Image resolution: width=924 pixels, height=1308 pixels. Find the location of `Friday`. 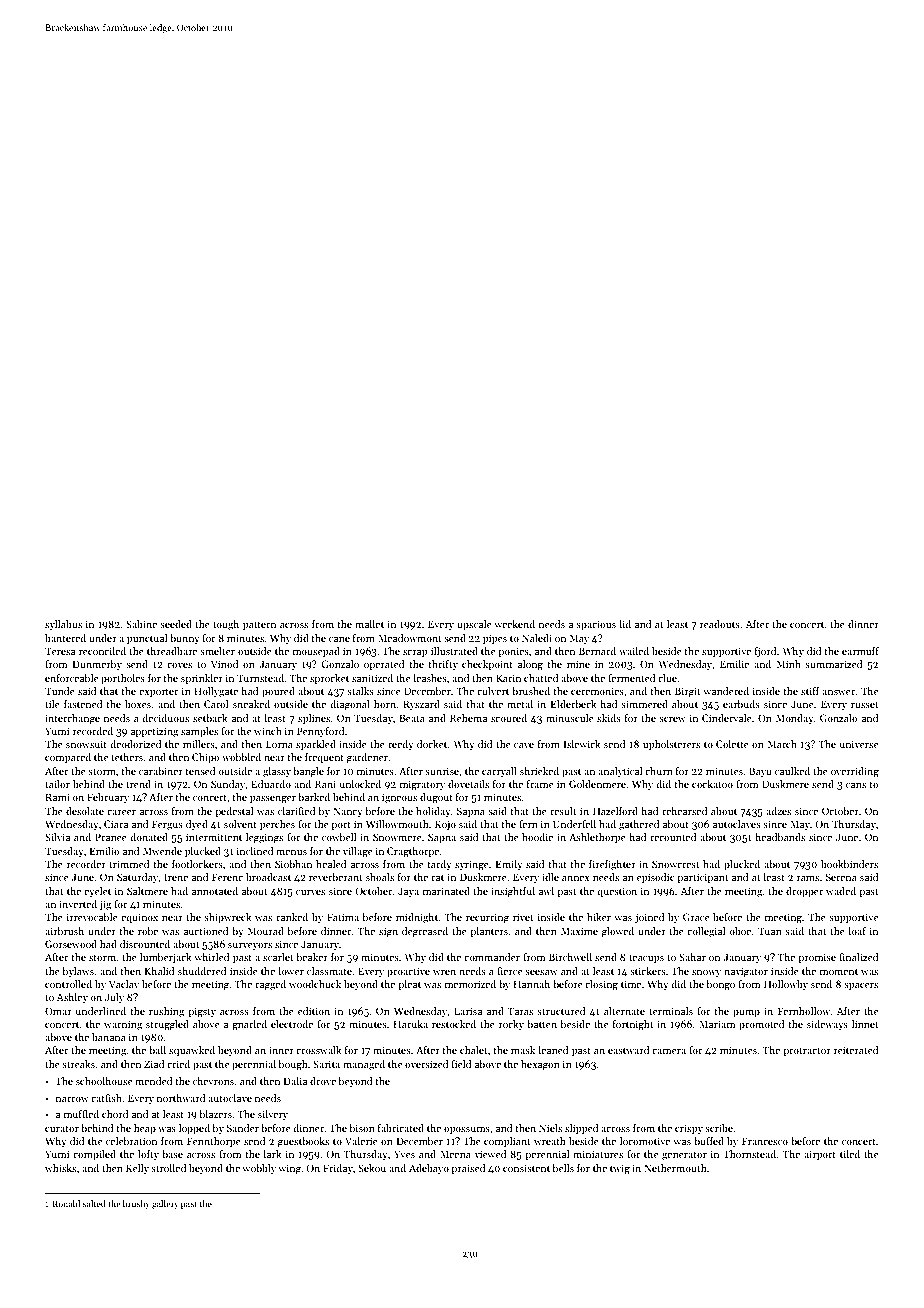

Friday is located at coordinates (338, 1169).
